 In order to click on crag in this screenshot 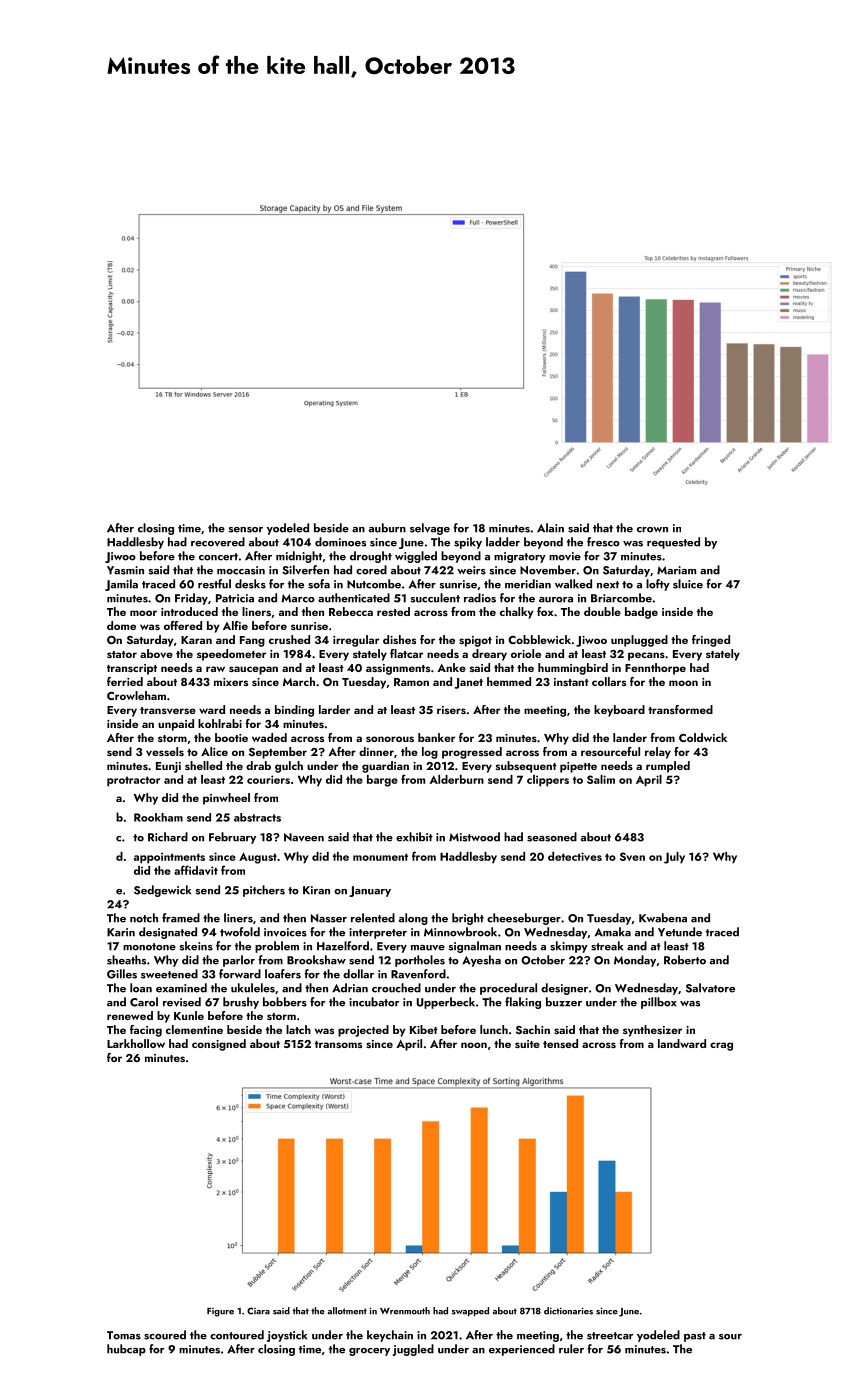, I will do `click(721, 1046)`.
